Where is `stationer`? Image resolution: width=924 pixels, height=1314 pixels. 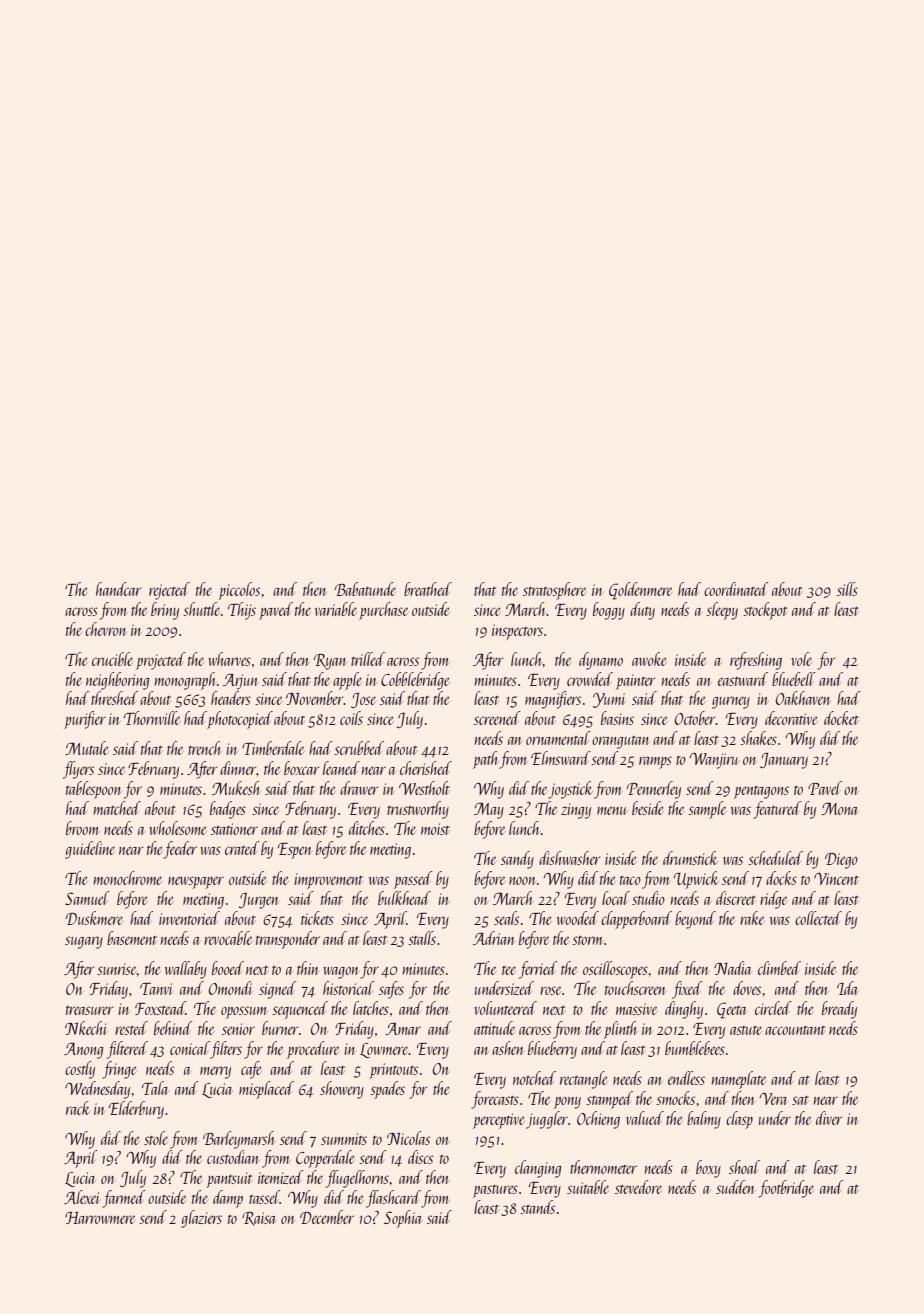
stationer is located at coordinates (234, 829).
